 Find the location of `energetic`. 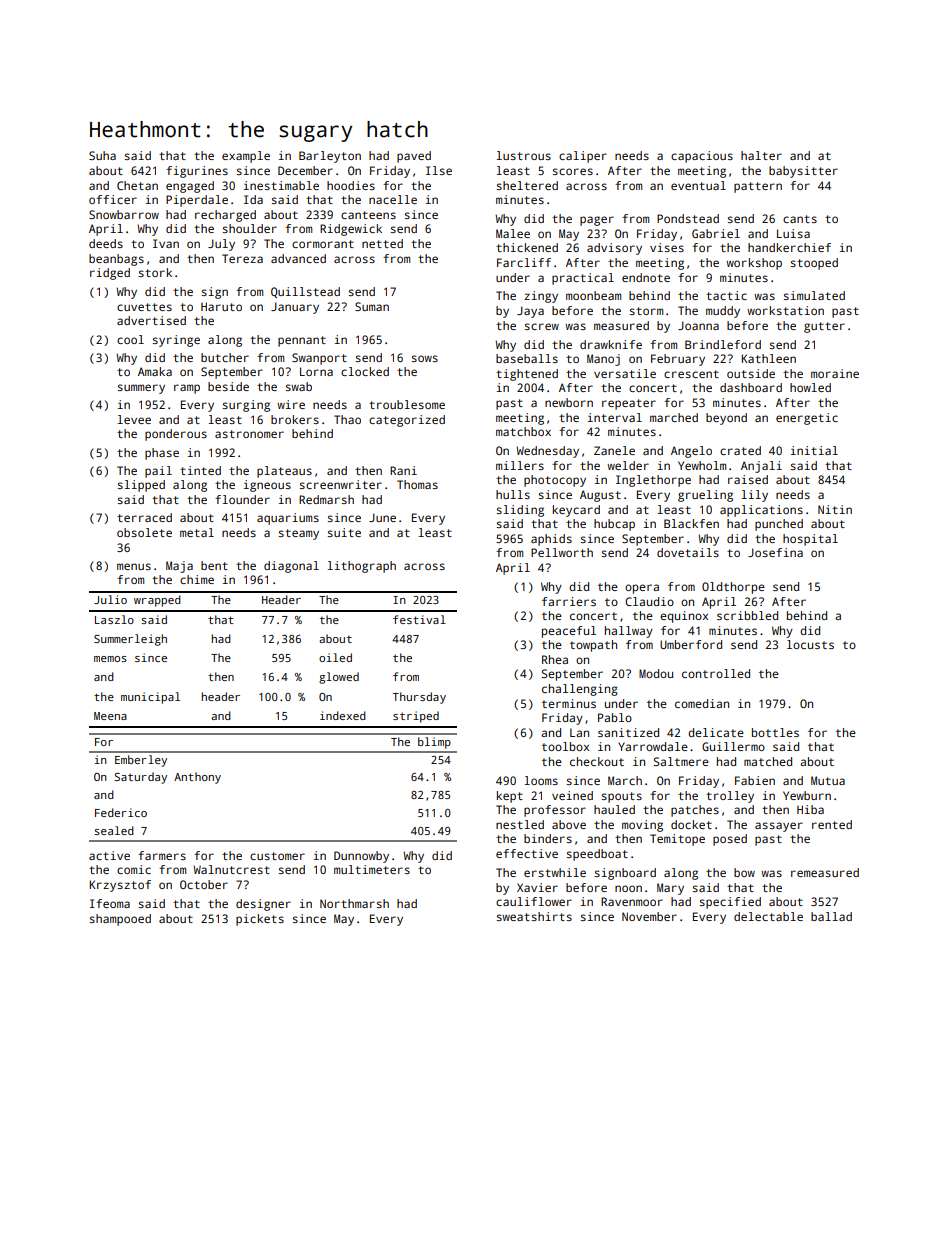

energetic is located at coordinates (807, 419).
